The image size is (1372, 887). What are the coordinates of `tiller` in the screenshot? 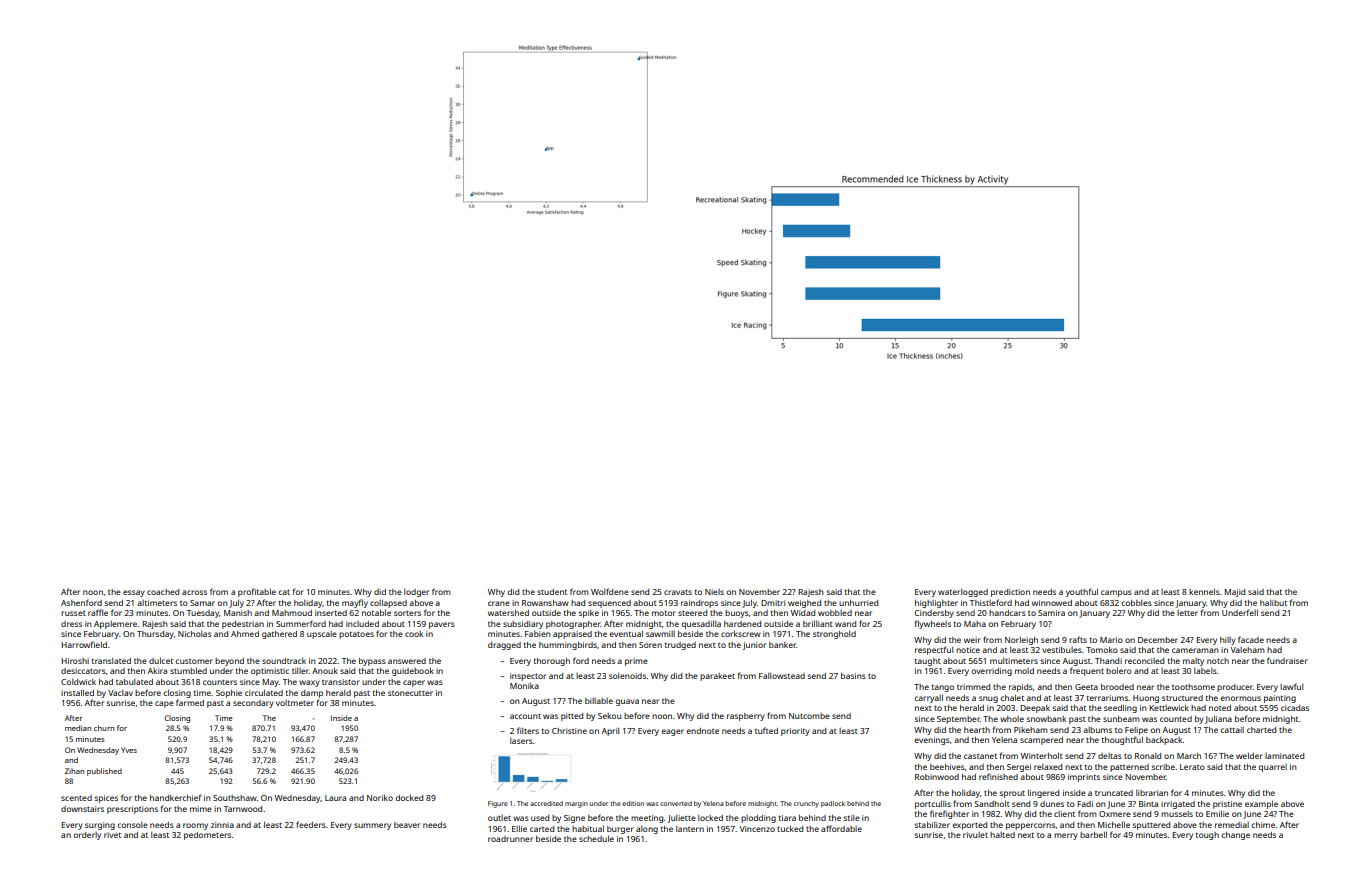 It's located at (300, 671).
